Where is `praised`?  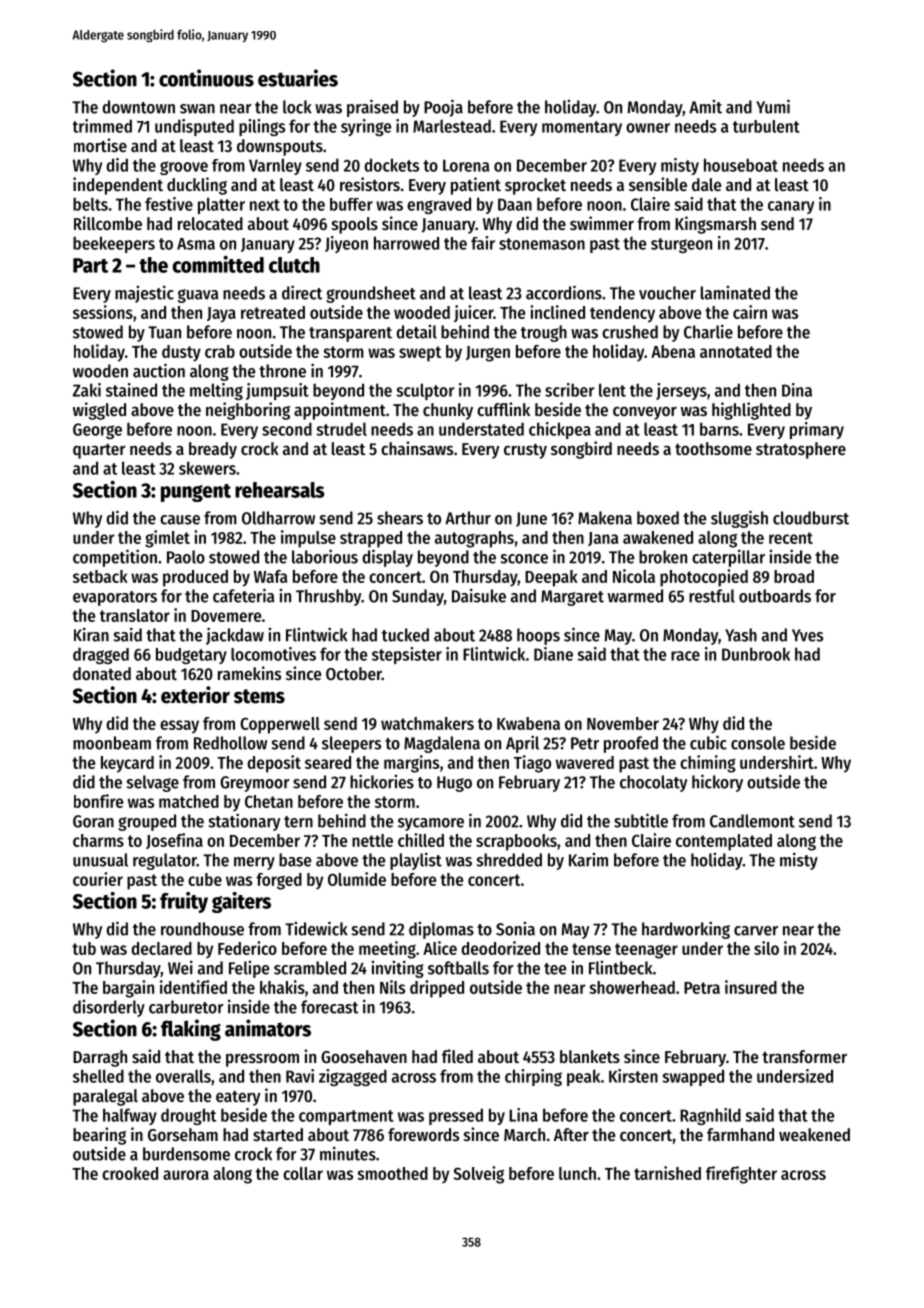 praised is located at coordinates (372, 108).
